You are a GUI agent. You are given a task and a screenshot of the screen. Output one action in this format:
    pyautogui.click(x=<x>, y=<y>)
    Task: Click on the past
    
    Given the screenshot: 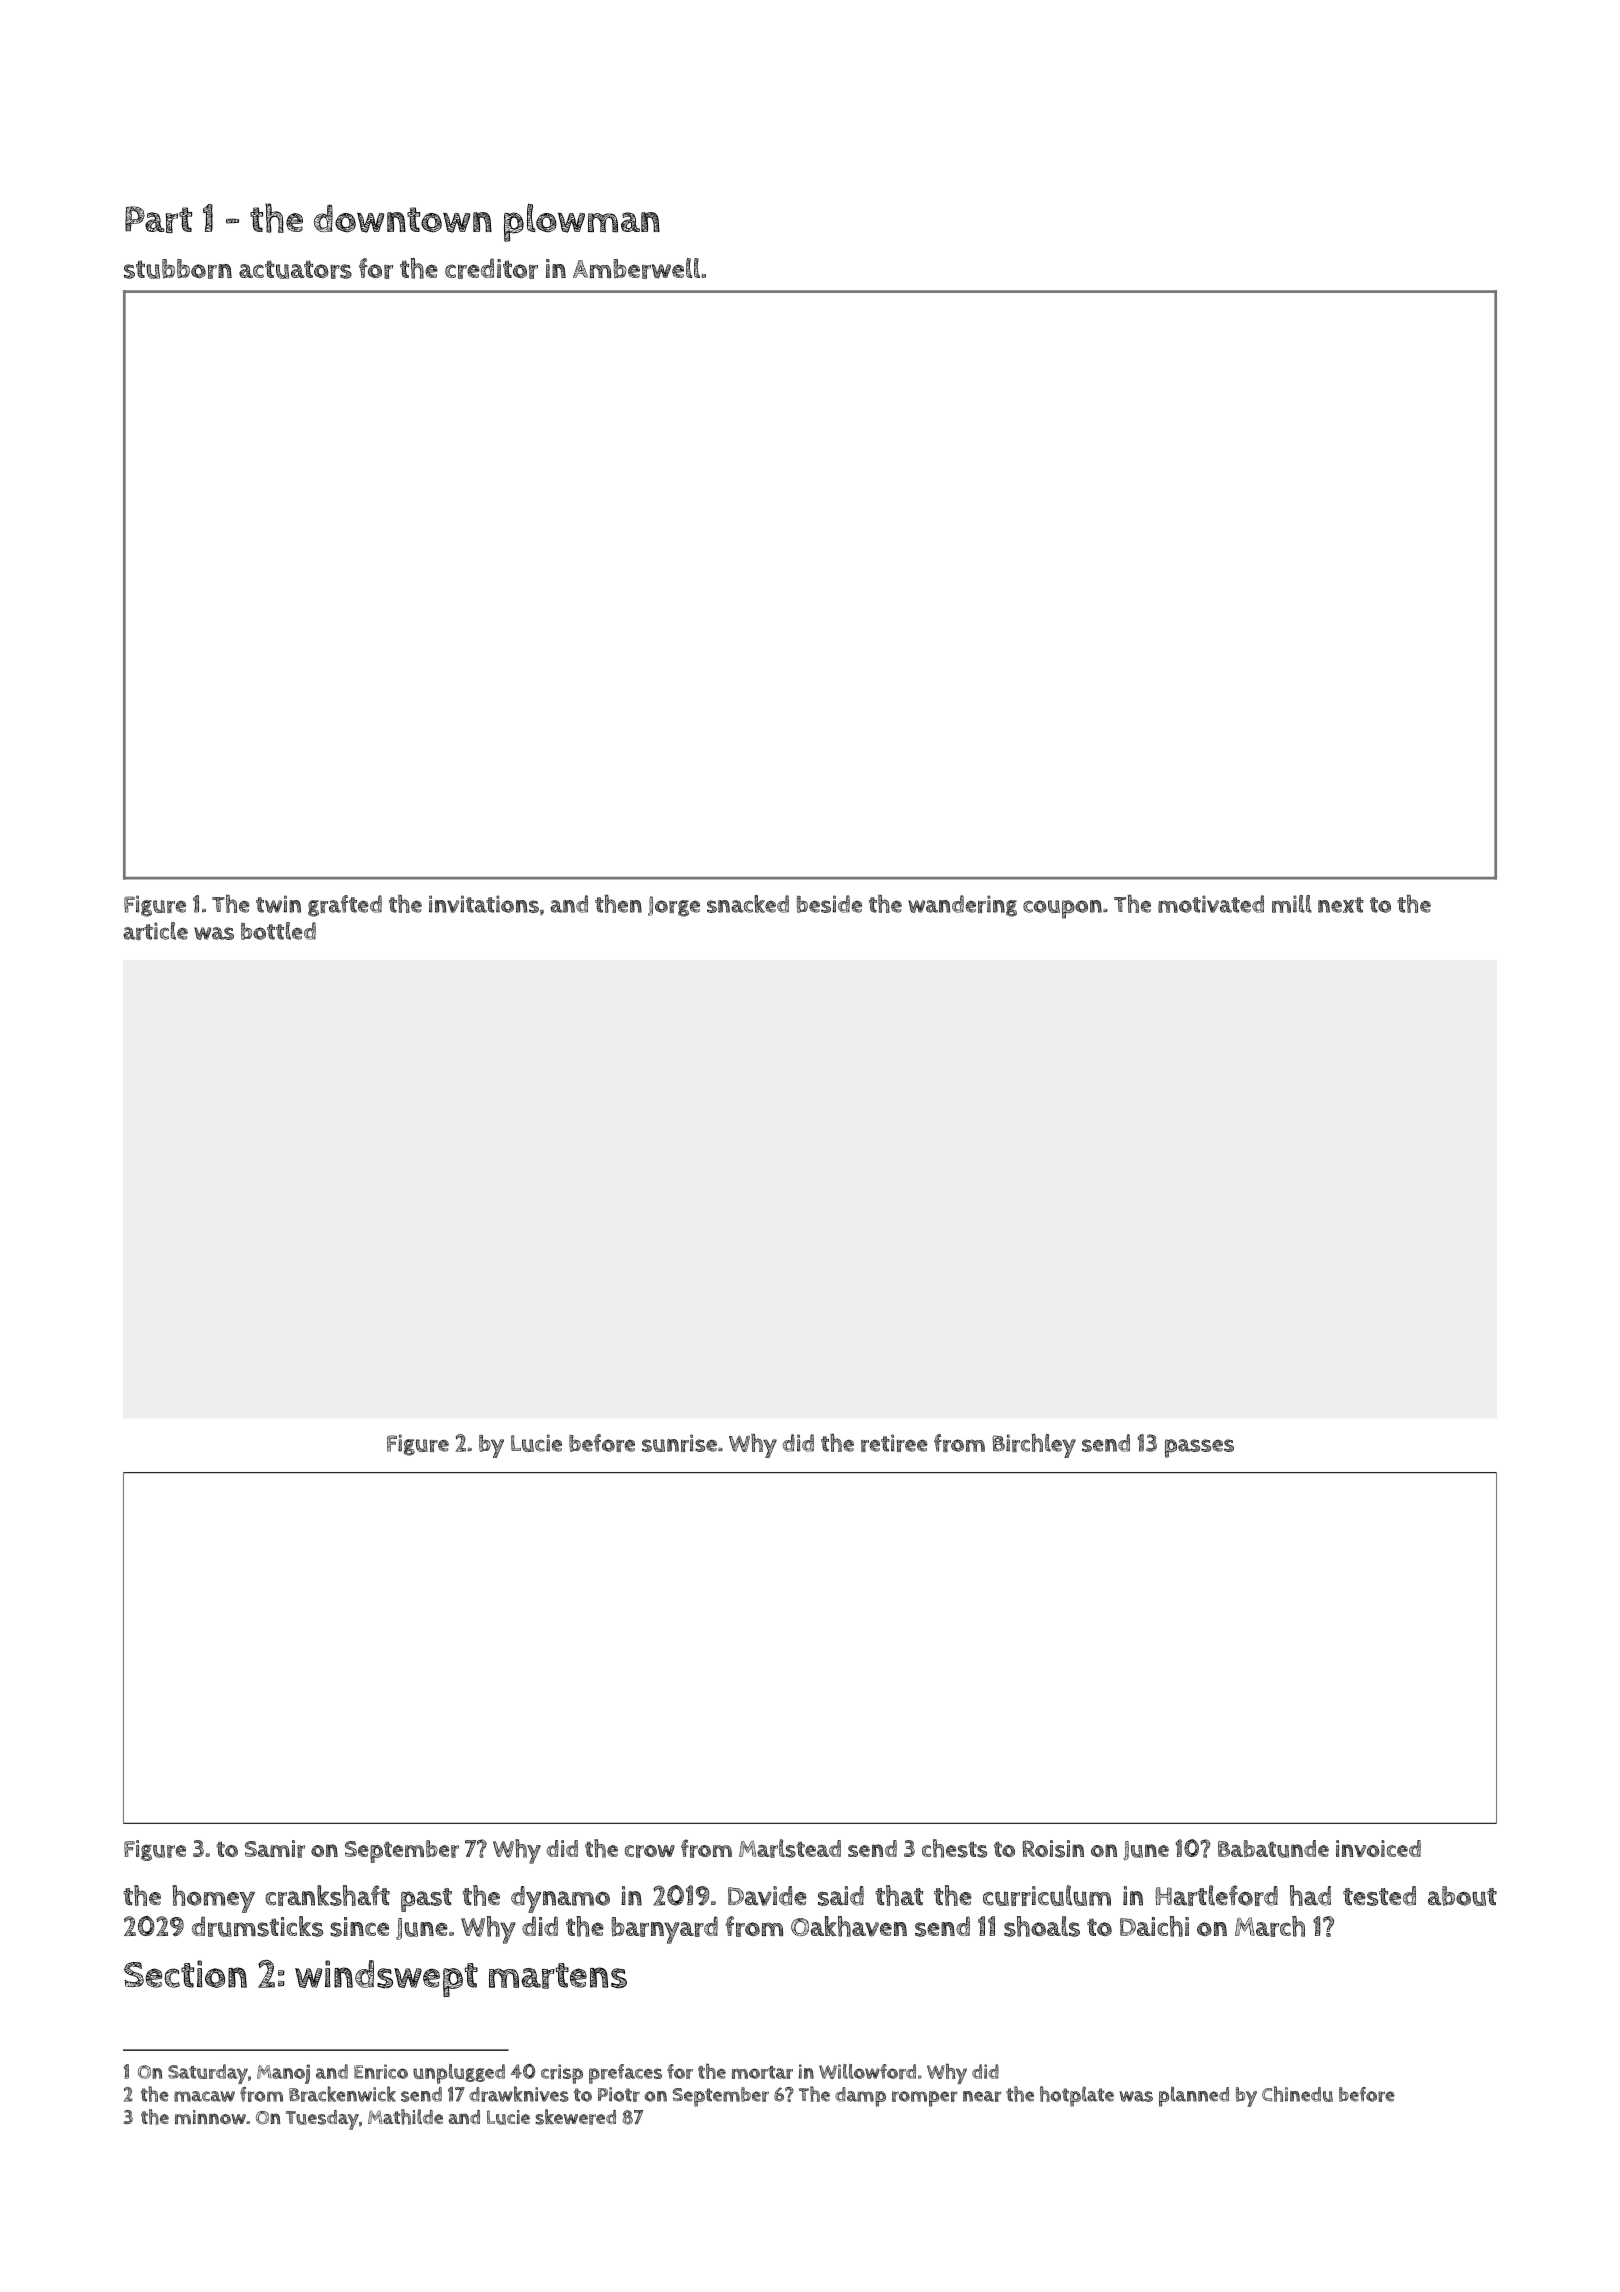 What is the action you would take?
    pyautogui.click(x=426, y=1900)
